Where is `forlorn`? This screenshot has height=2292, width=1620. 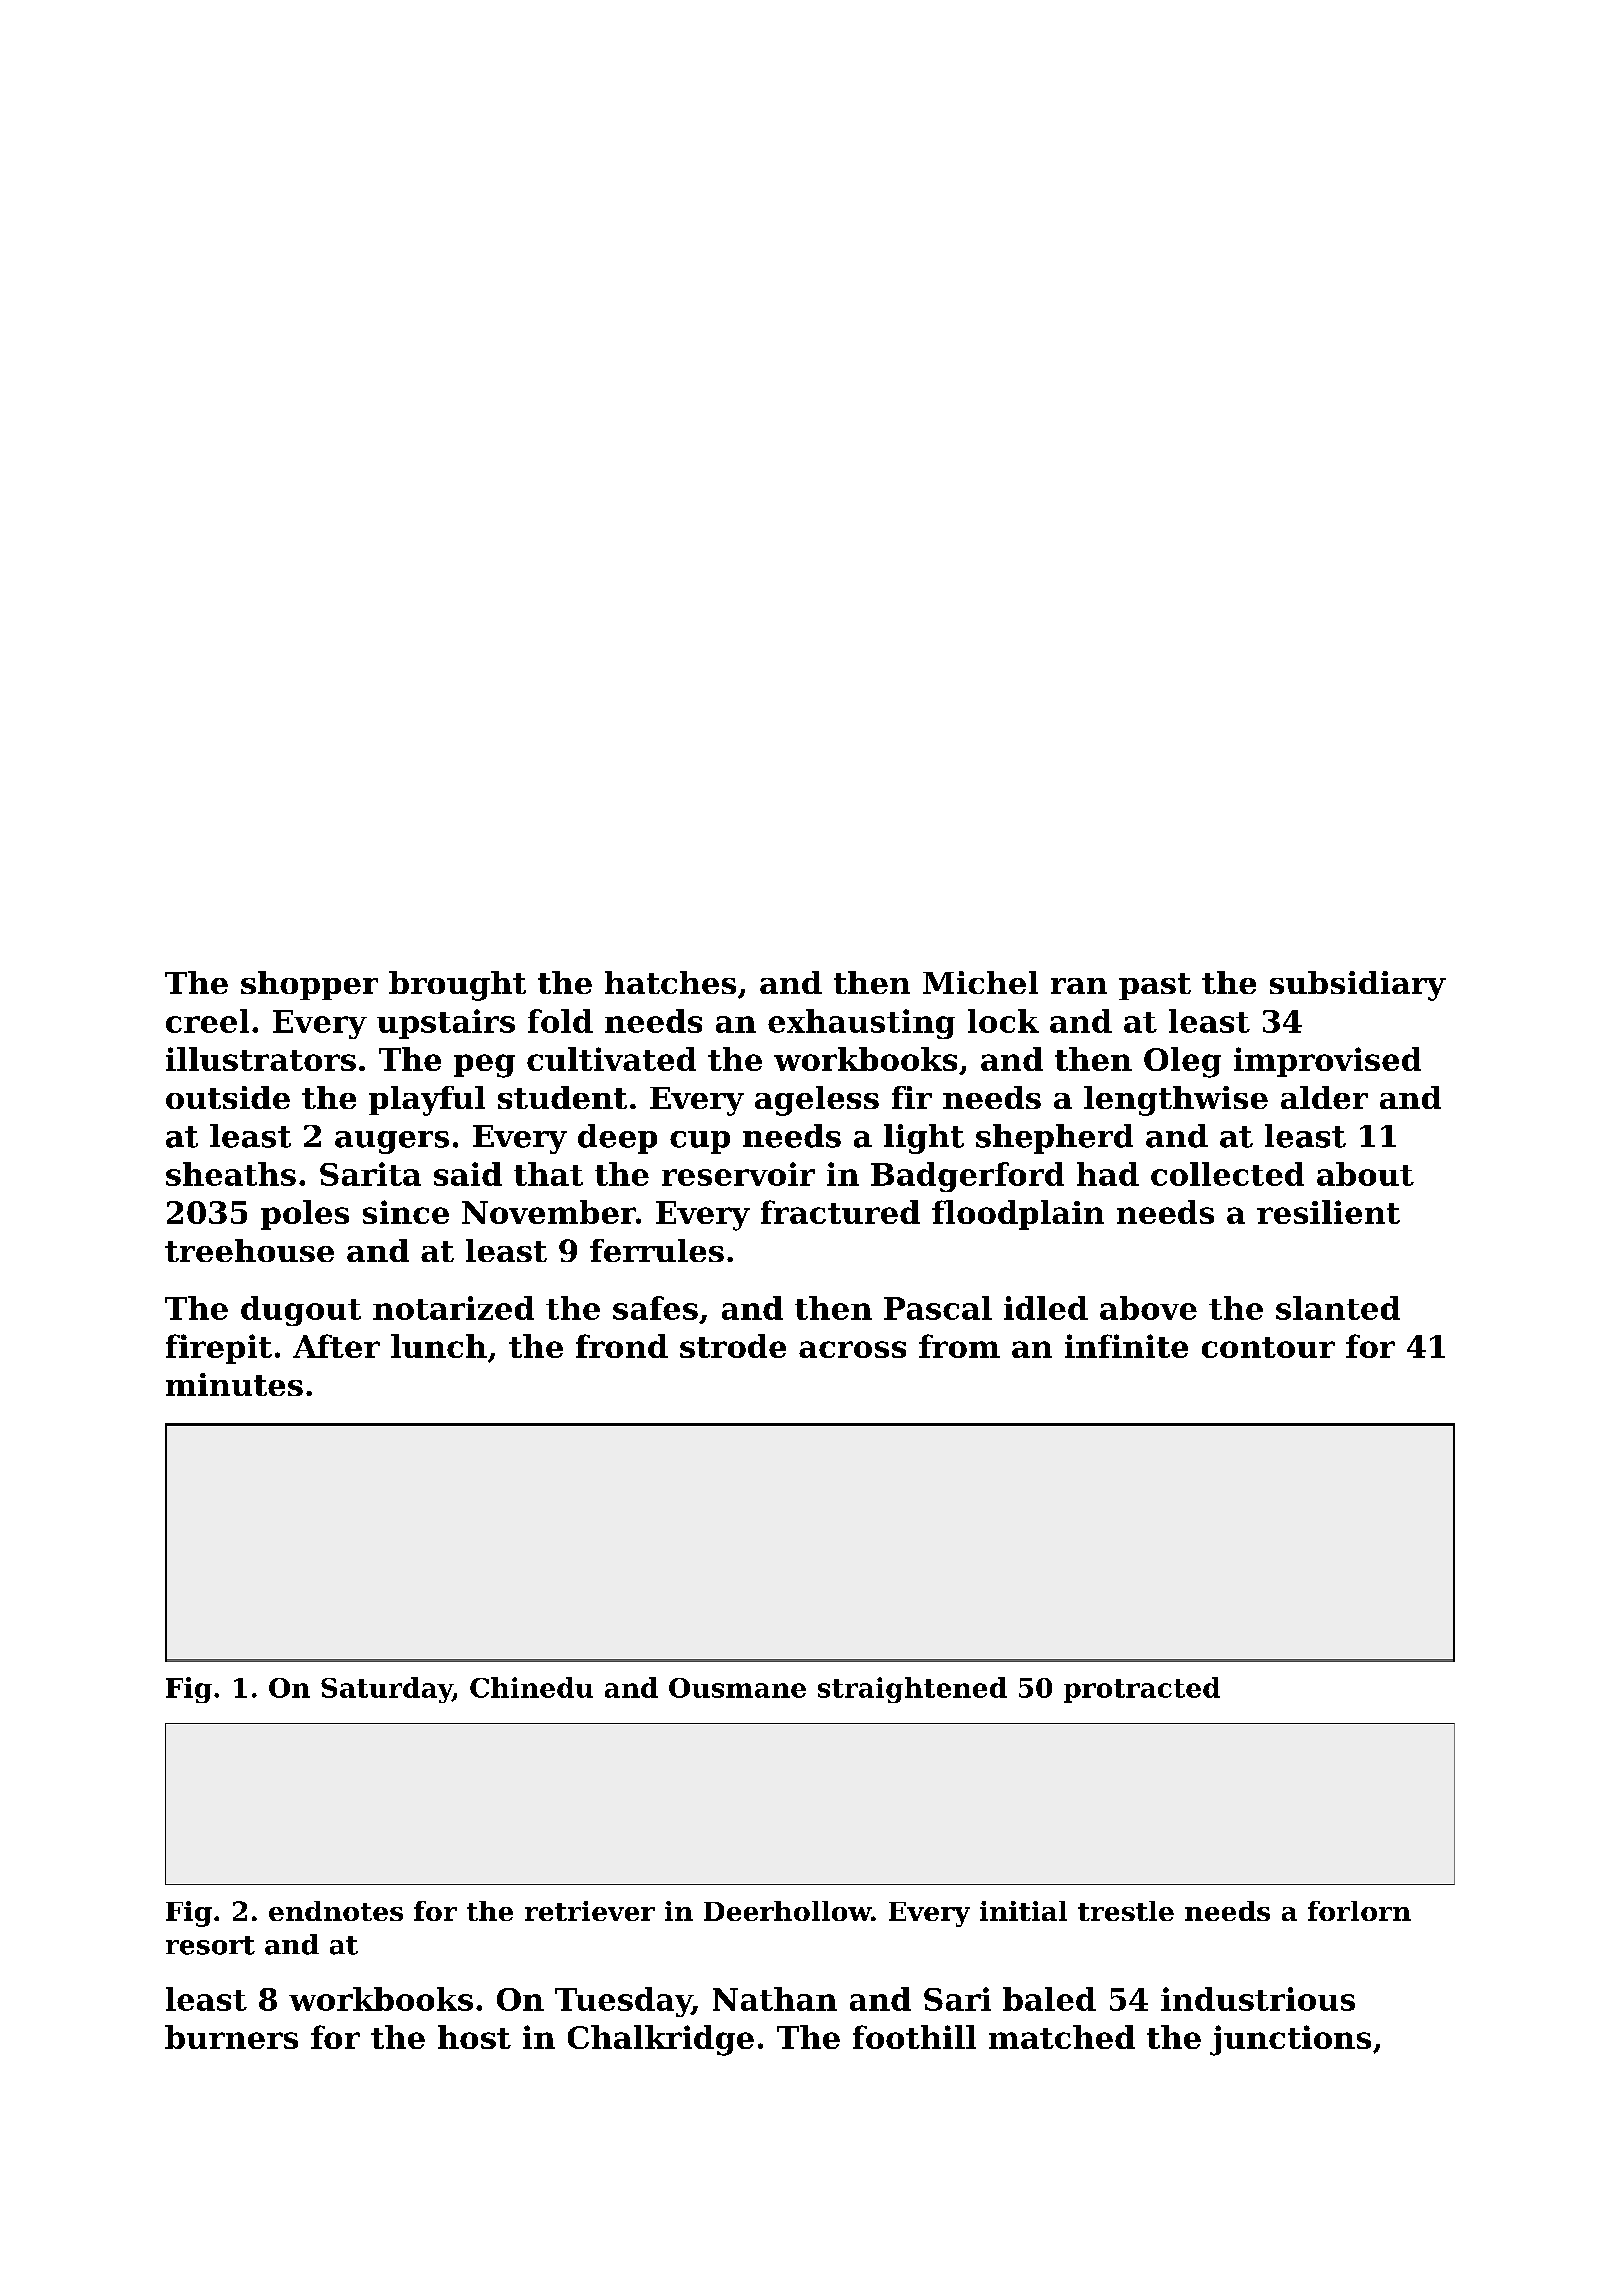 forlorn is located at coordinates (1359, 1911).
